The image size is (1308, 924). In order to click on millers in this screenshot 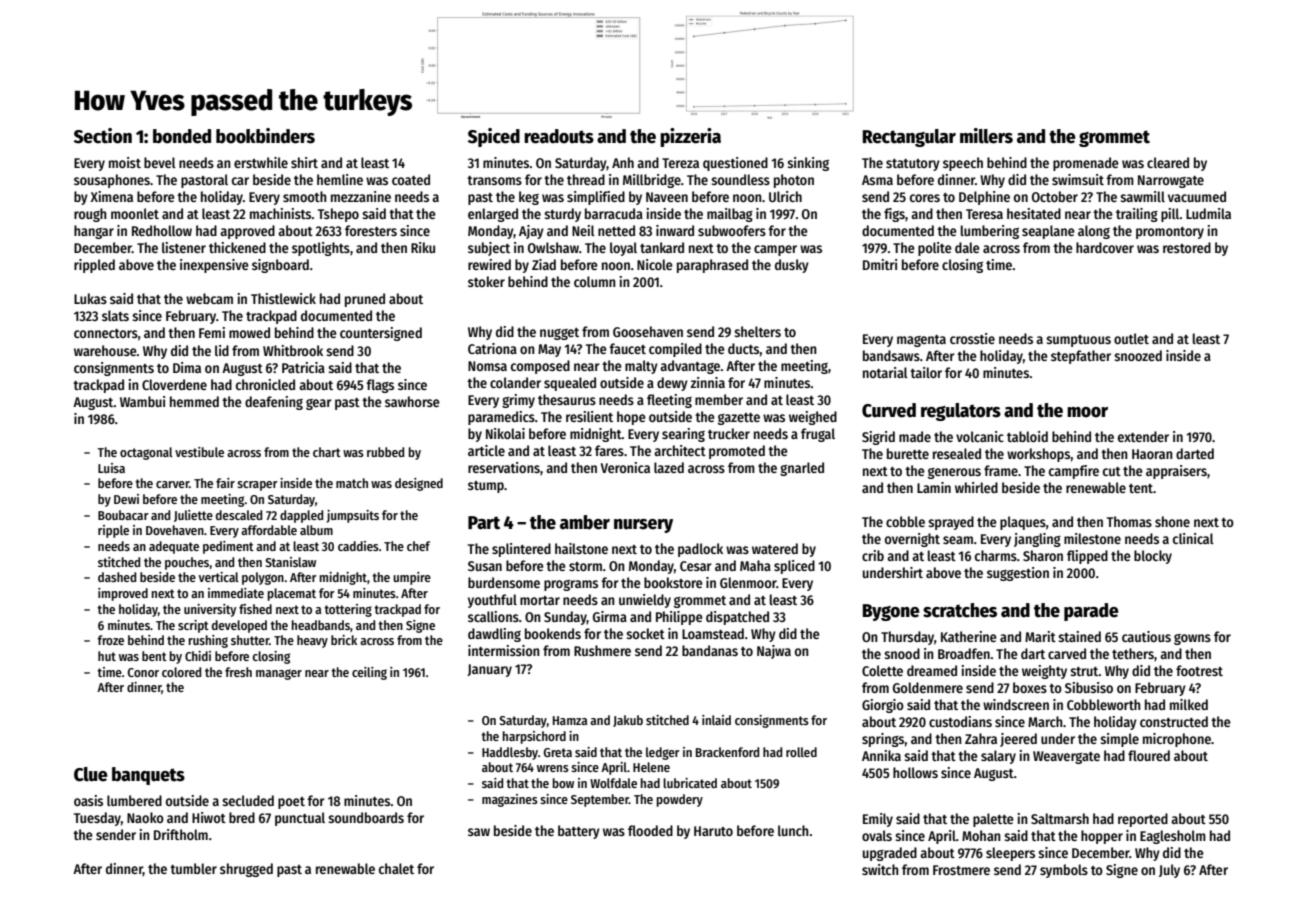, I will do `click(986, 136)`.
